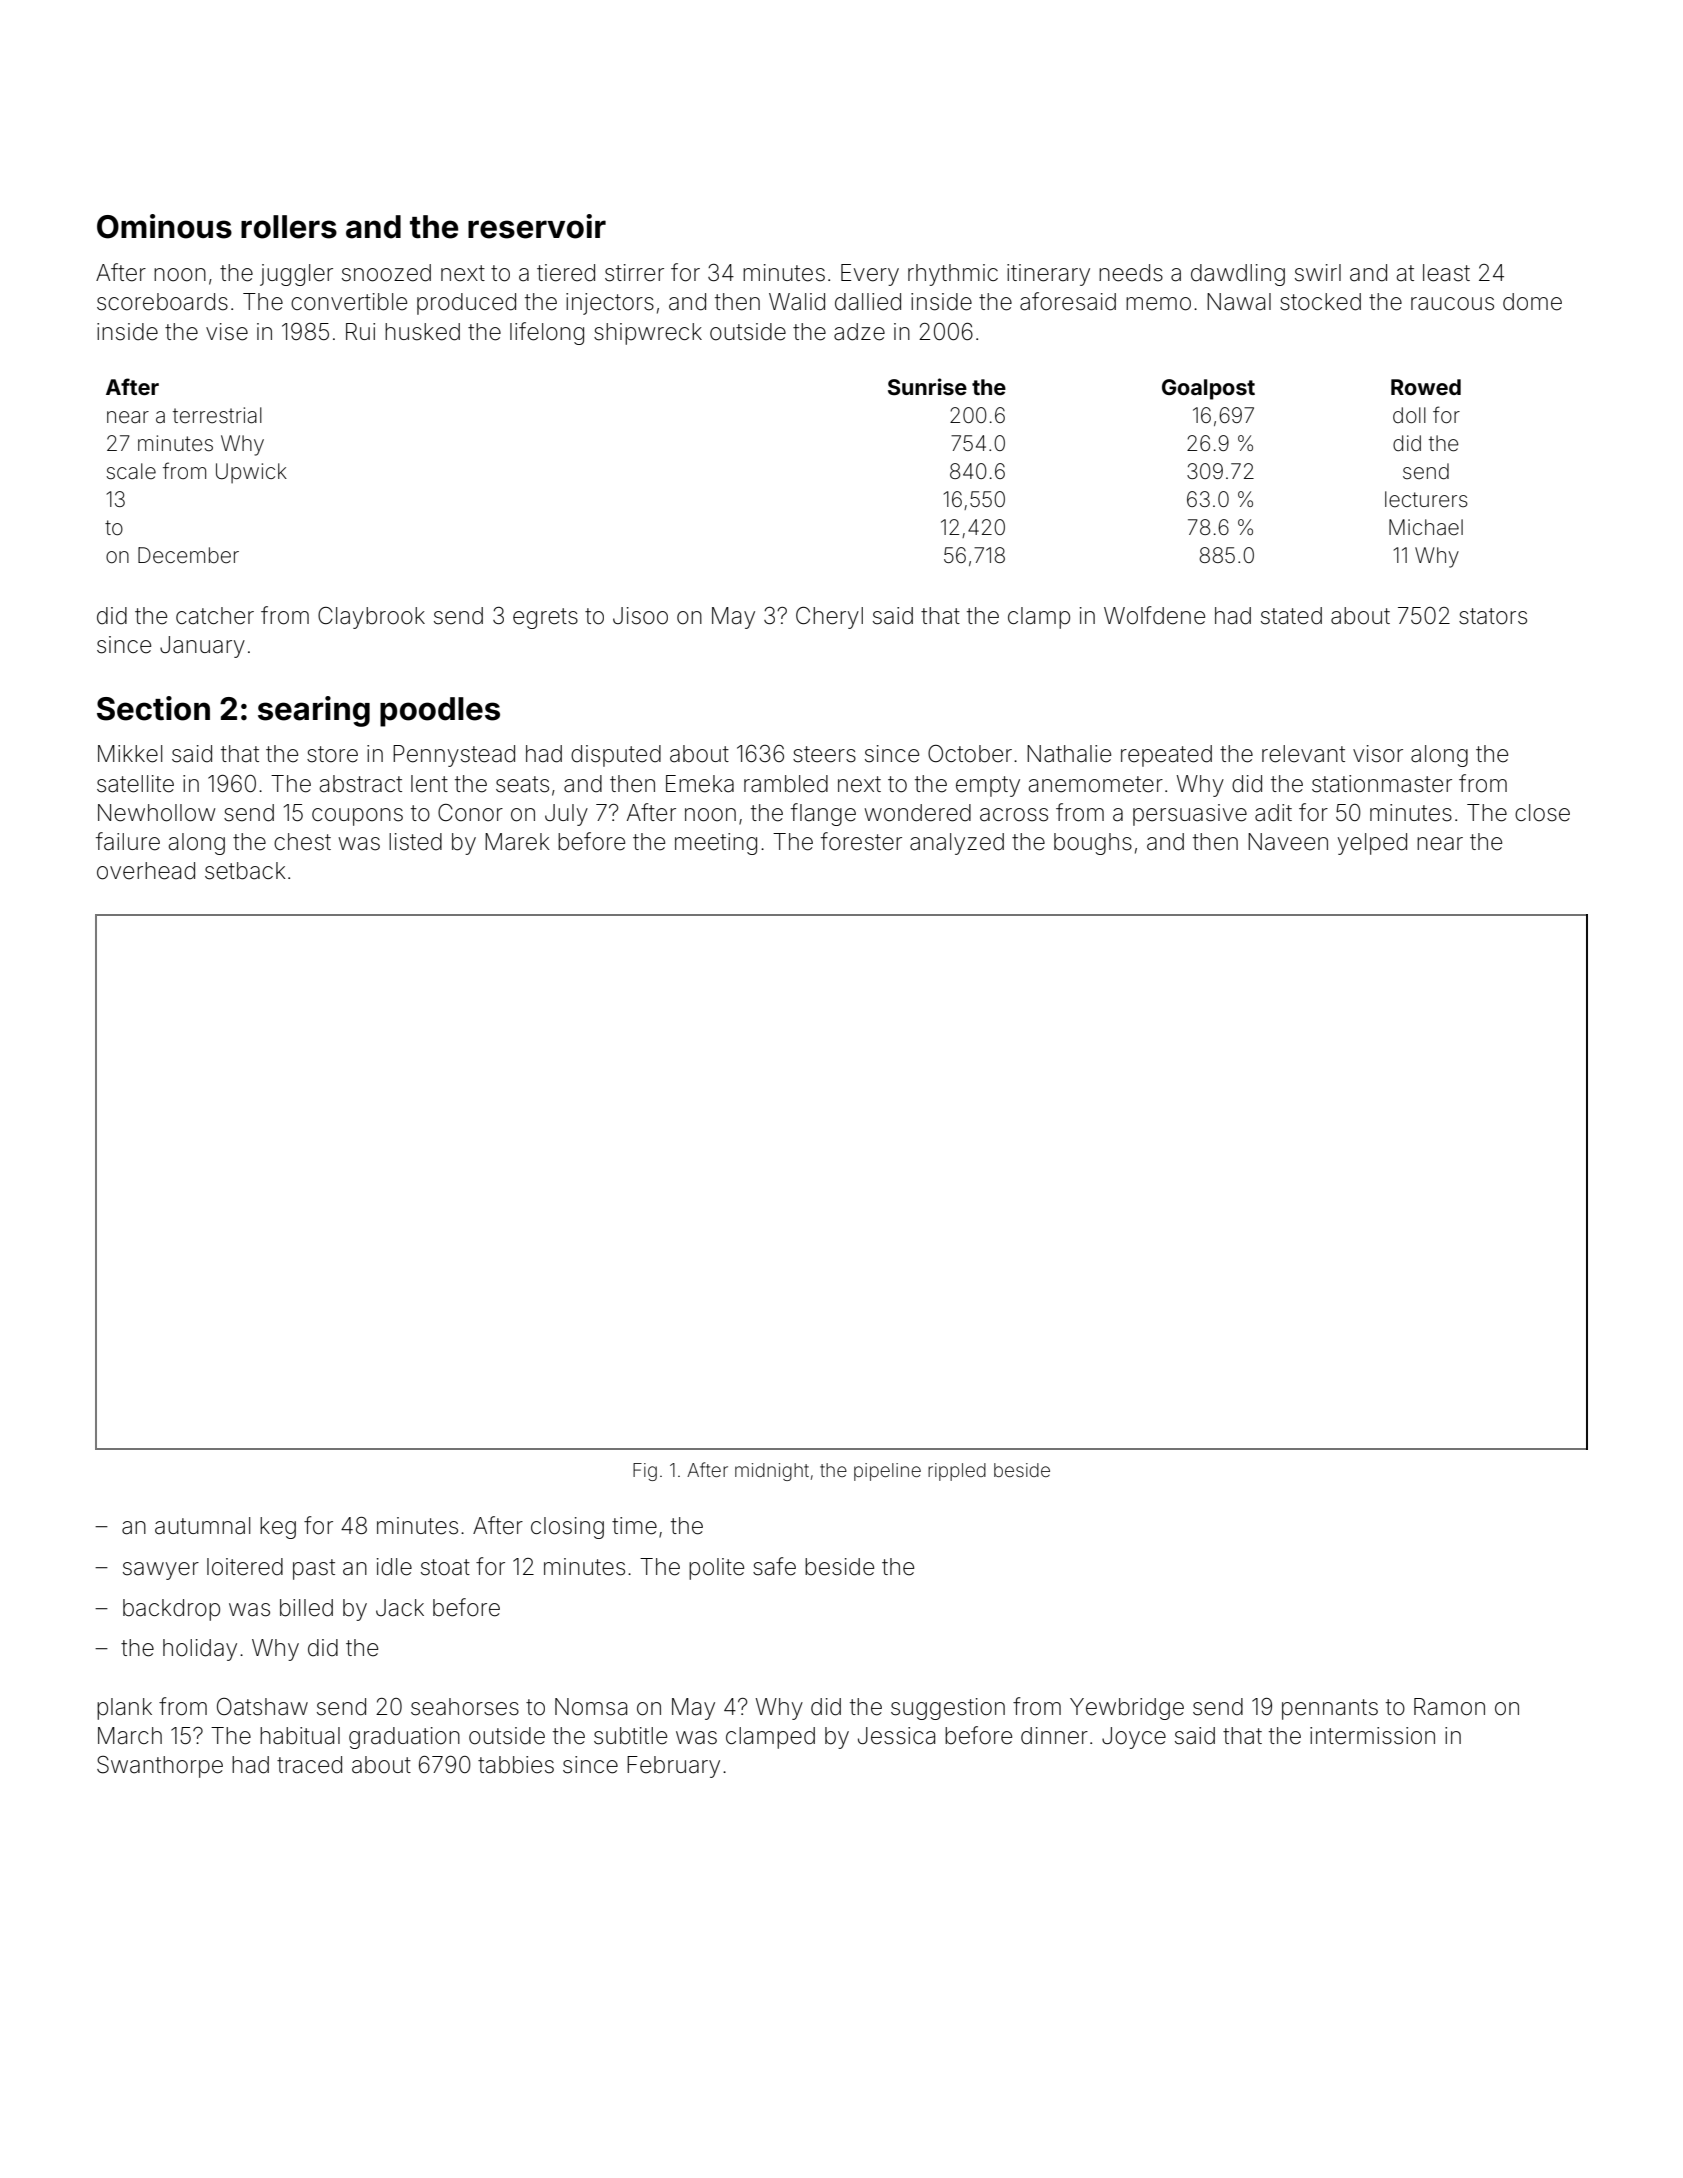  I want to click on Section, so click(153, 708).
